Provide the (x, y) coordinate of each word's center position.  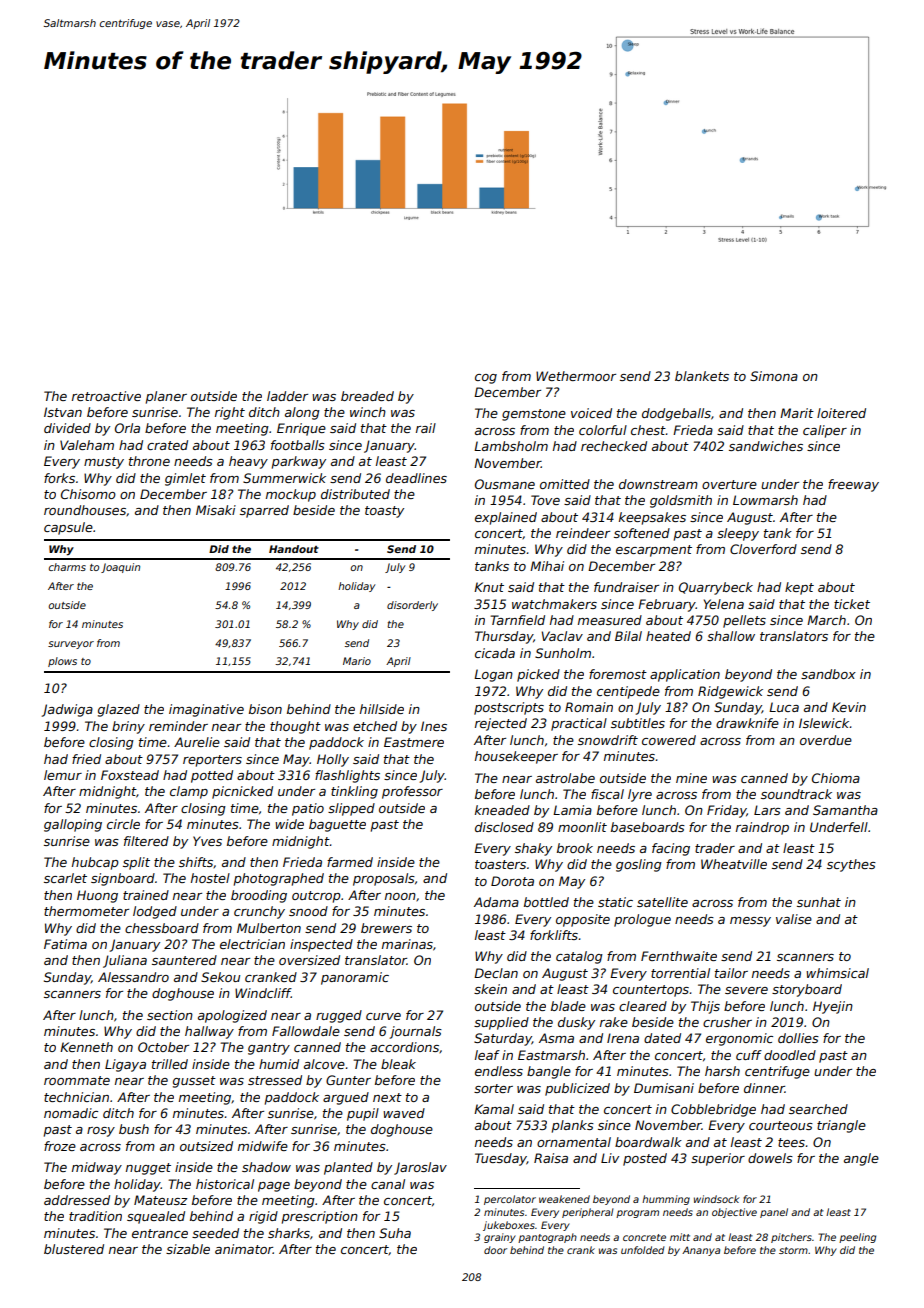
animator (244, 1249)
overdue (826, 740)
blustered (74, 1249)
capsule (68, 528)
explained (506, 518)
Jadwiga (67, 710)
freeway (853, 485)
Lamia (572, 810)
